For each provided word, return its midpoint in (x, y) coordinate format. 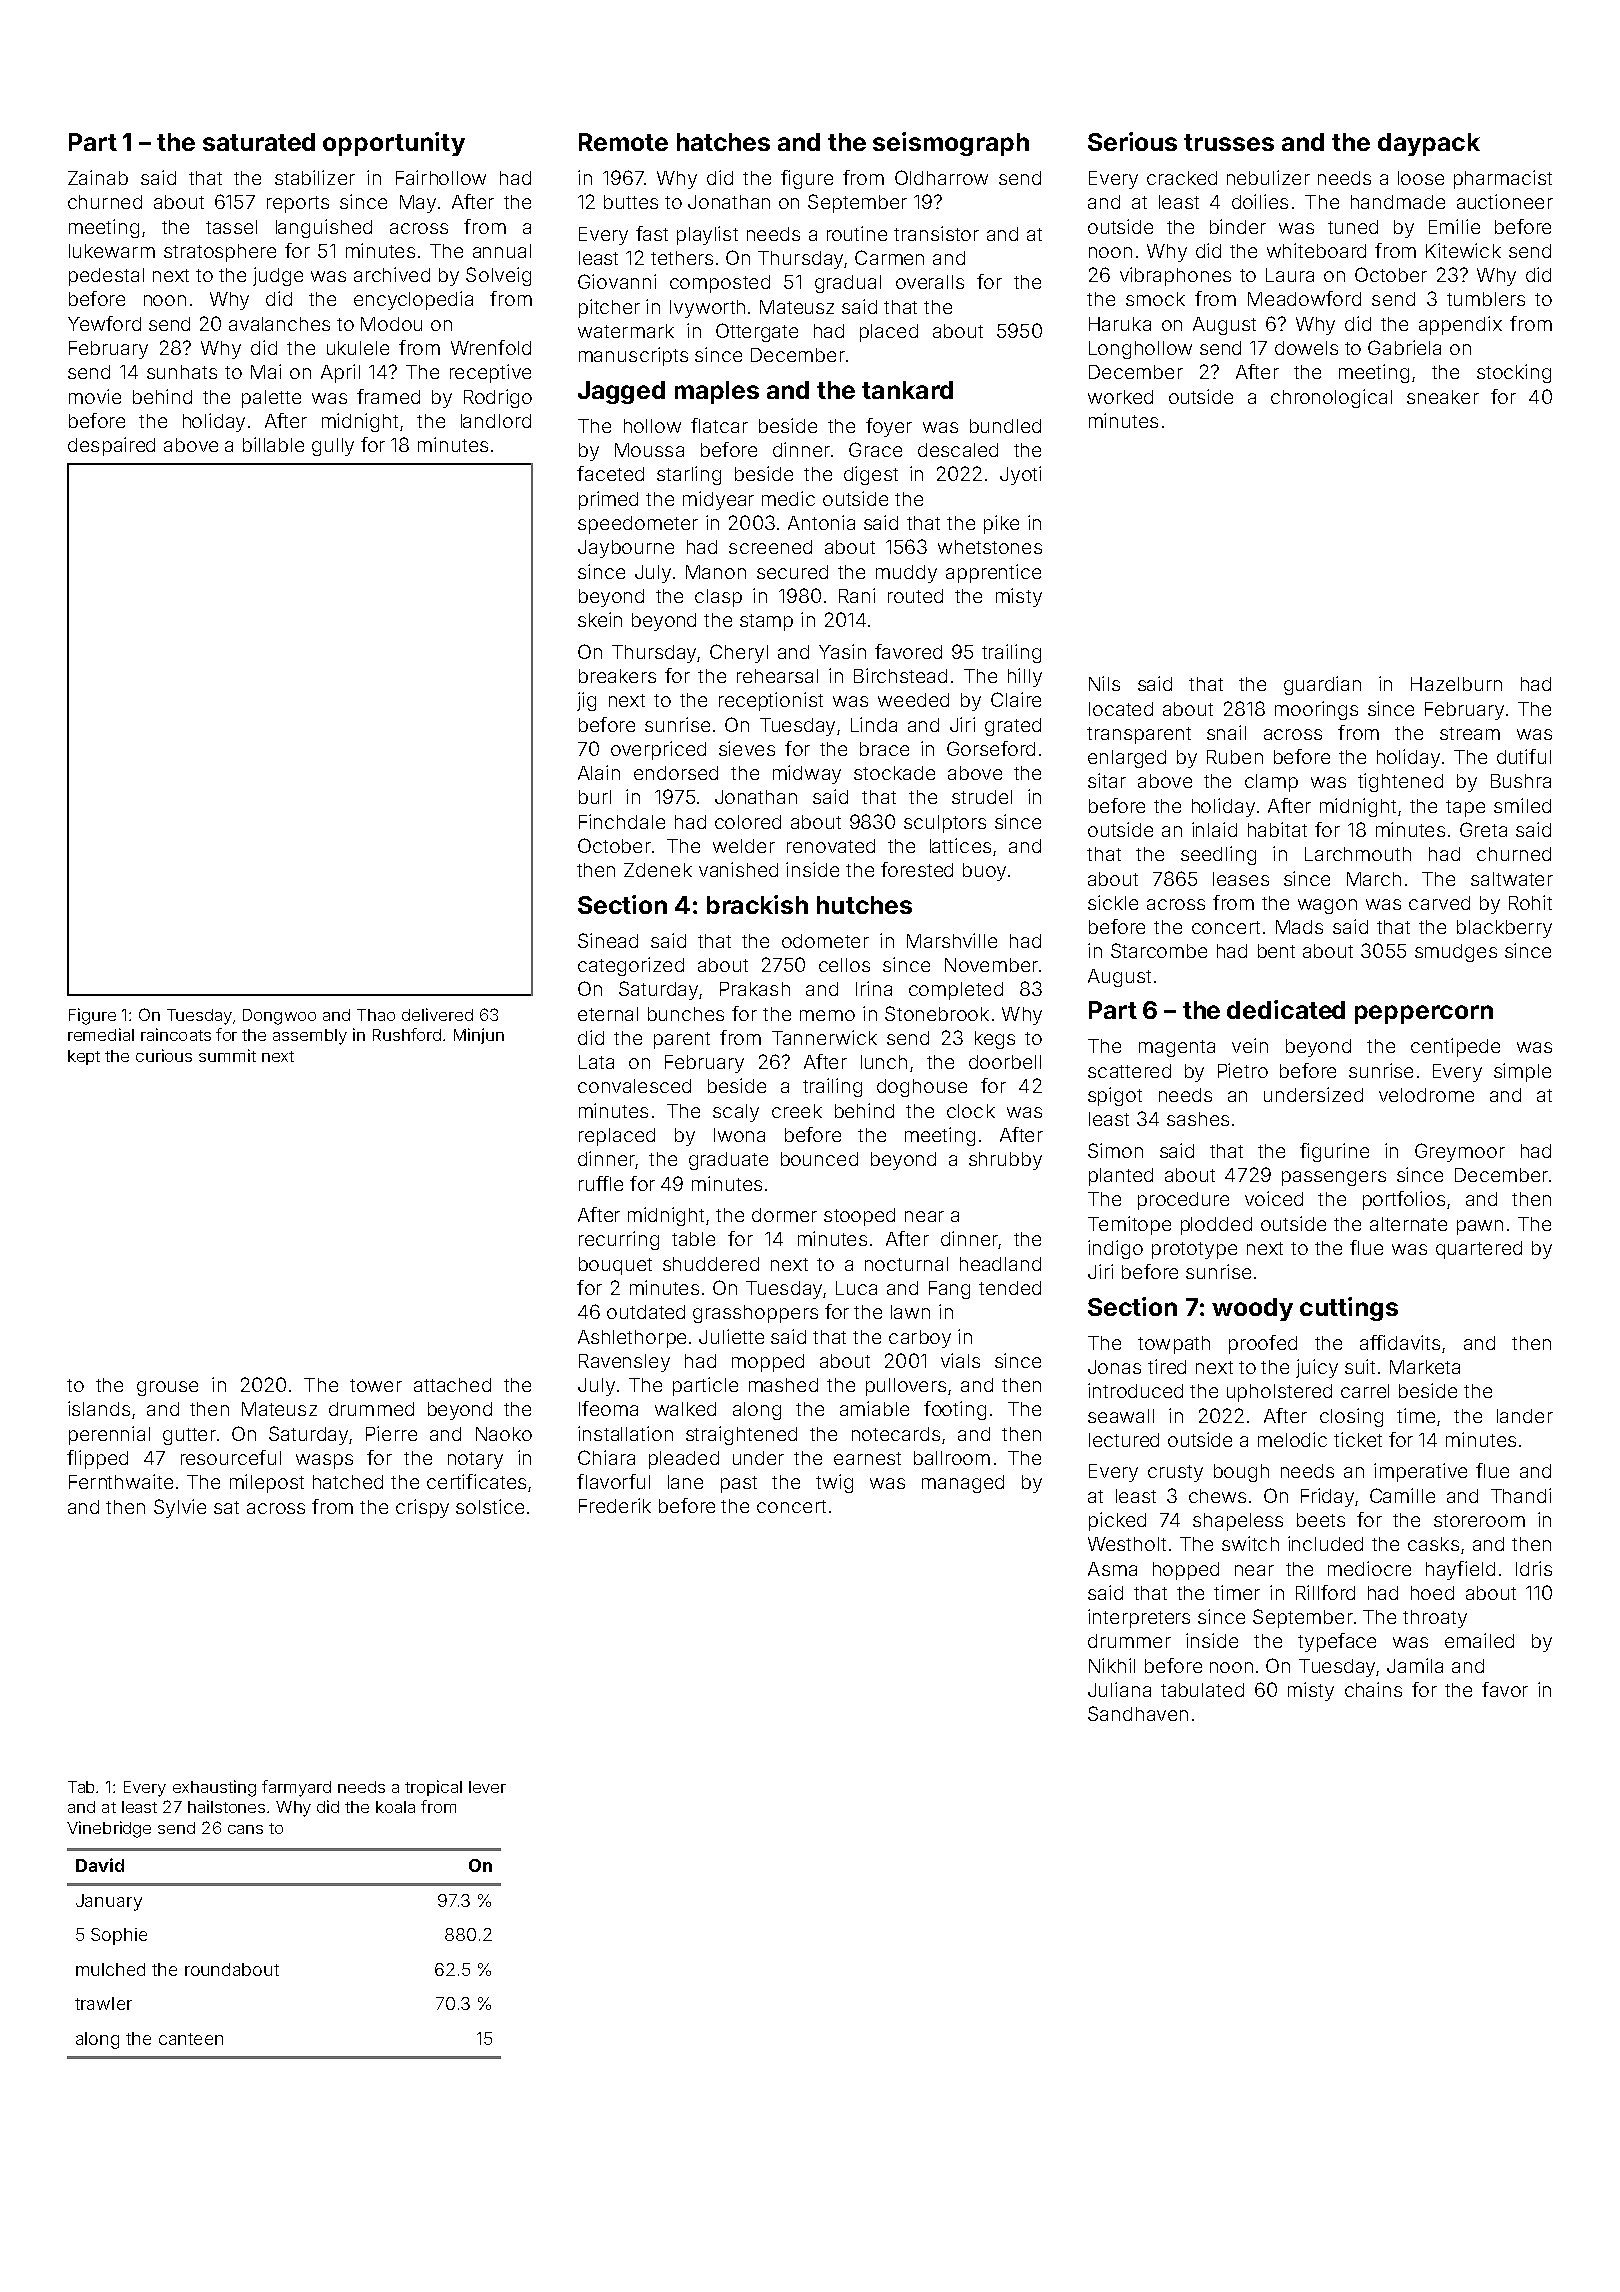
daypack (1429, 144)
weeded (913, 700)
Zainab (98, 177)
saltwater (1512, 879)
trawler (103, 2003)
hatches (723, 142)
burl (595, 797)
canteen (191, 2039)
